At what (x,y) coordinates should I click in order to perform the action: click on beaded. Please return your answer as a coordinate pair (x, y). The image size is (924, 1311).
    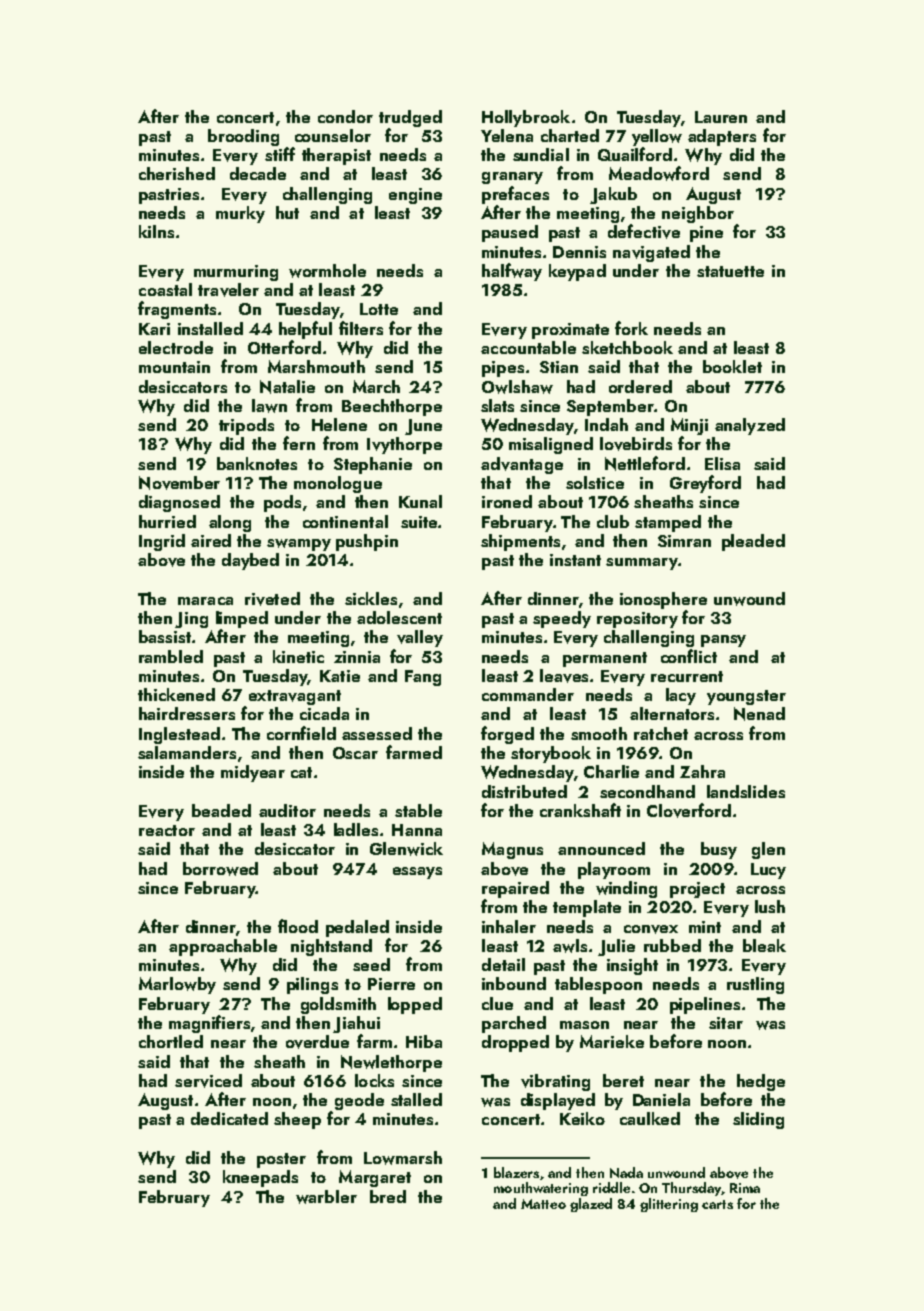
    Looking at the image, I should click on (221, 810).
